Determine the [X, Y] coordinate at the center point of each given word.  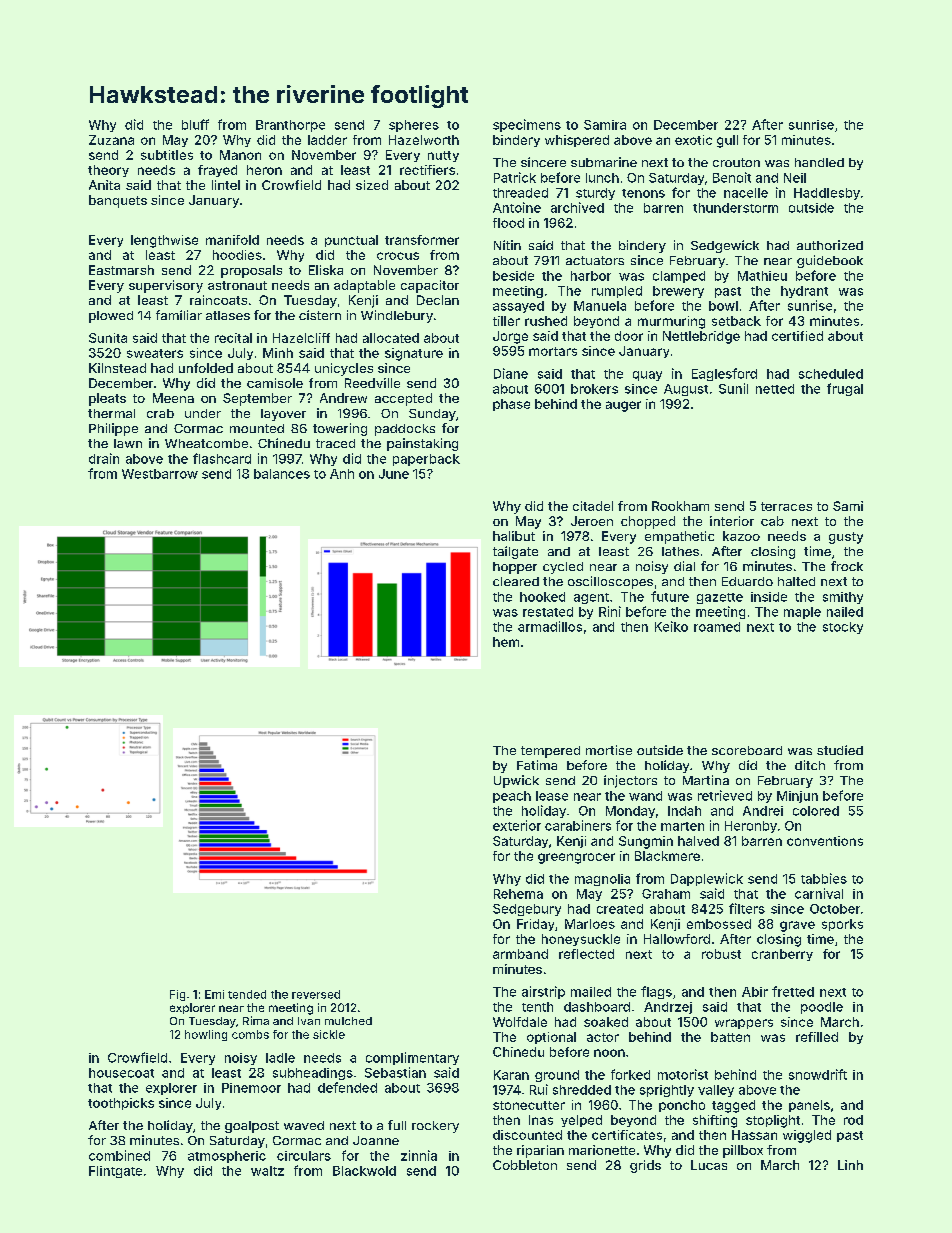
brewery [678, 292]
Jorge [510, 337]
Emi [214, 994]
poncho [682, 1106]
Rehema [518, 894]
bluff [195, 124]
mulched [348, 1021]
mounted [257, 428]
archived [577, 207]
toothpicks [121, 1104]
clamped [679, 277]
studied [840, 750]
